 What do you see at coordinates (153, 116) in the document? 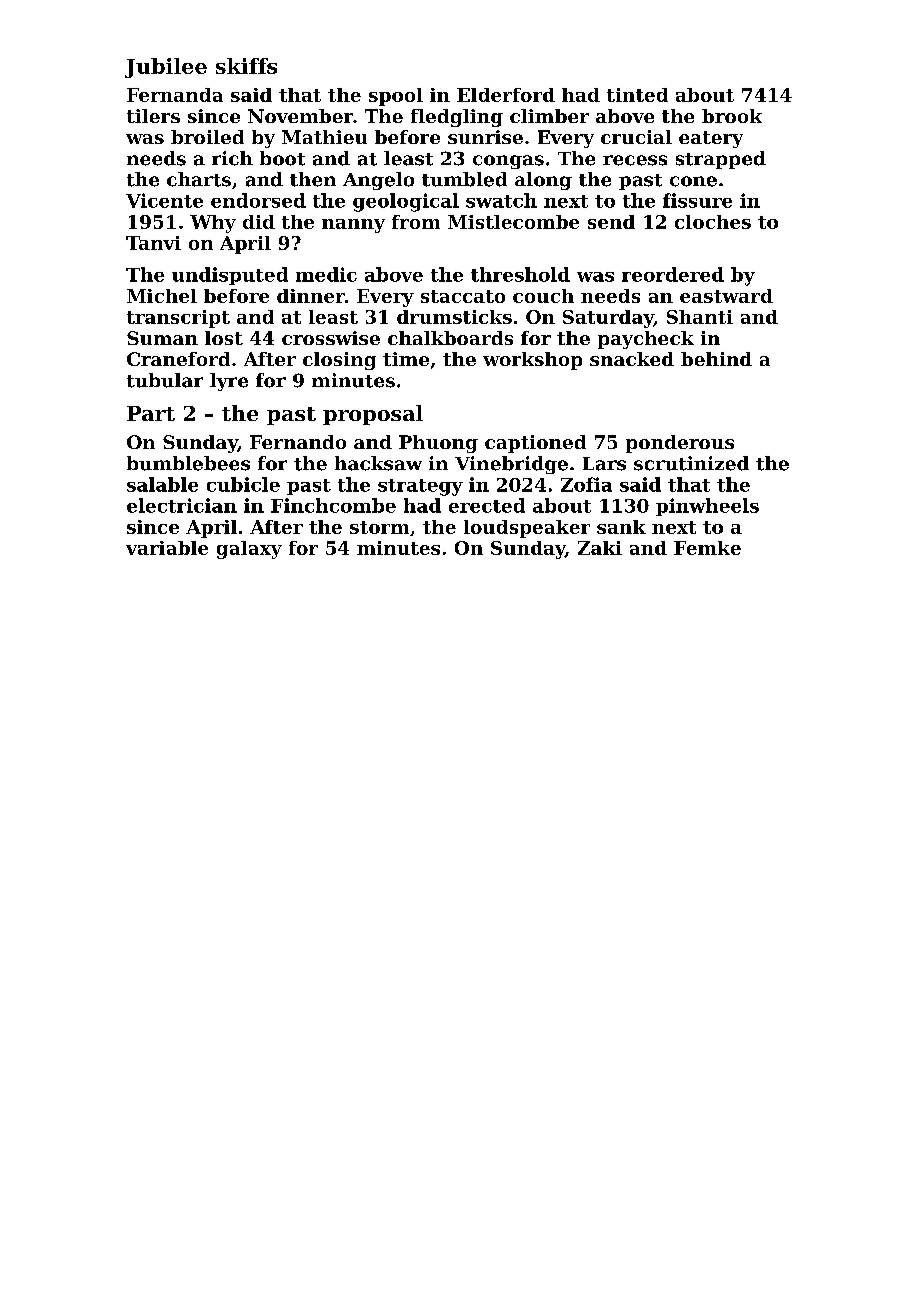
I see `tilers` at bounding box center [153, 116].
